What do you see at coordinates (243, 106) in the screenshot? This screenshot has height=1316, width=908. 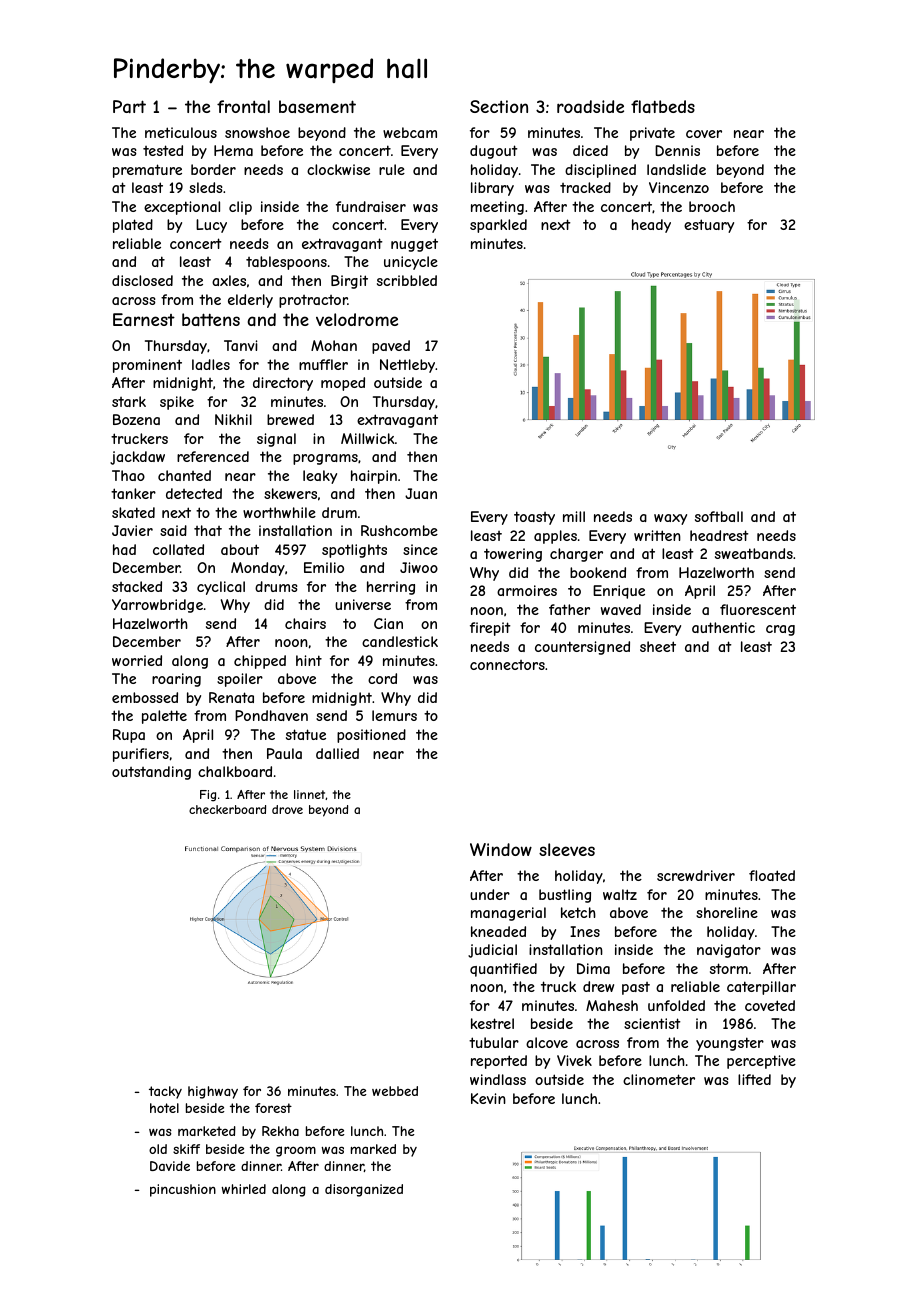 I see `frontal` at bounding box center [243, 106].
